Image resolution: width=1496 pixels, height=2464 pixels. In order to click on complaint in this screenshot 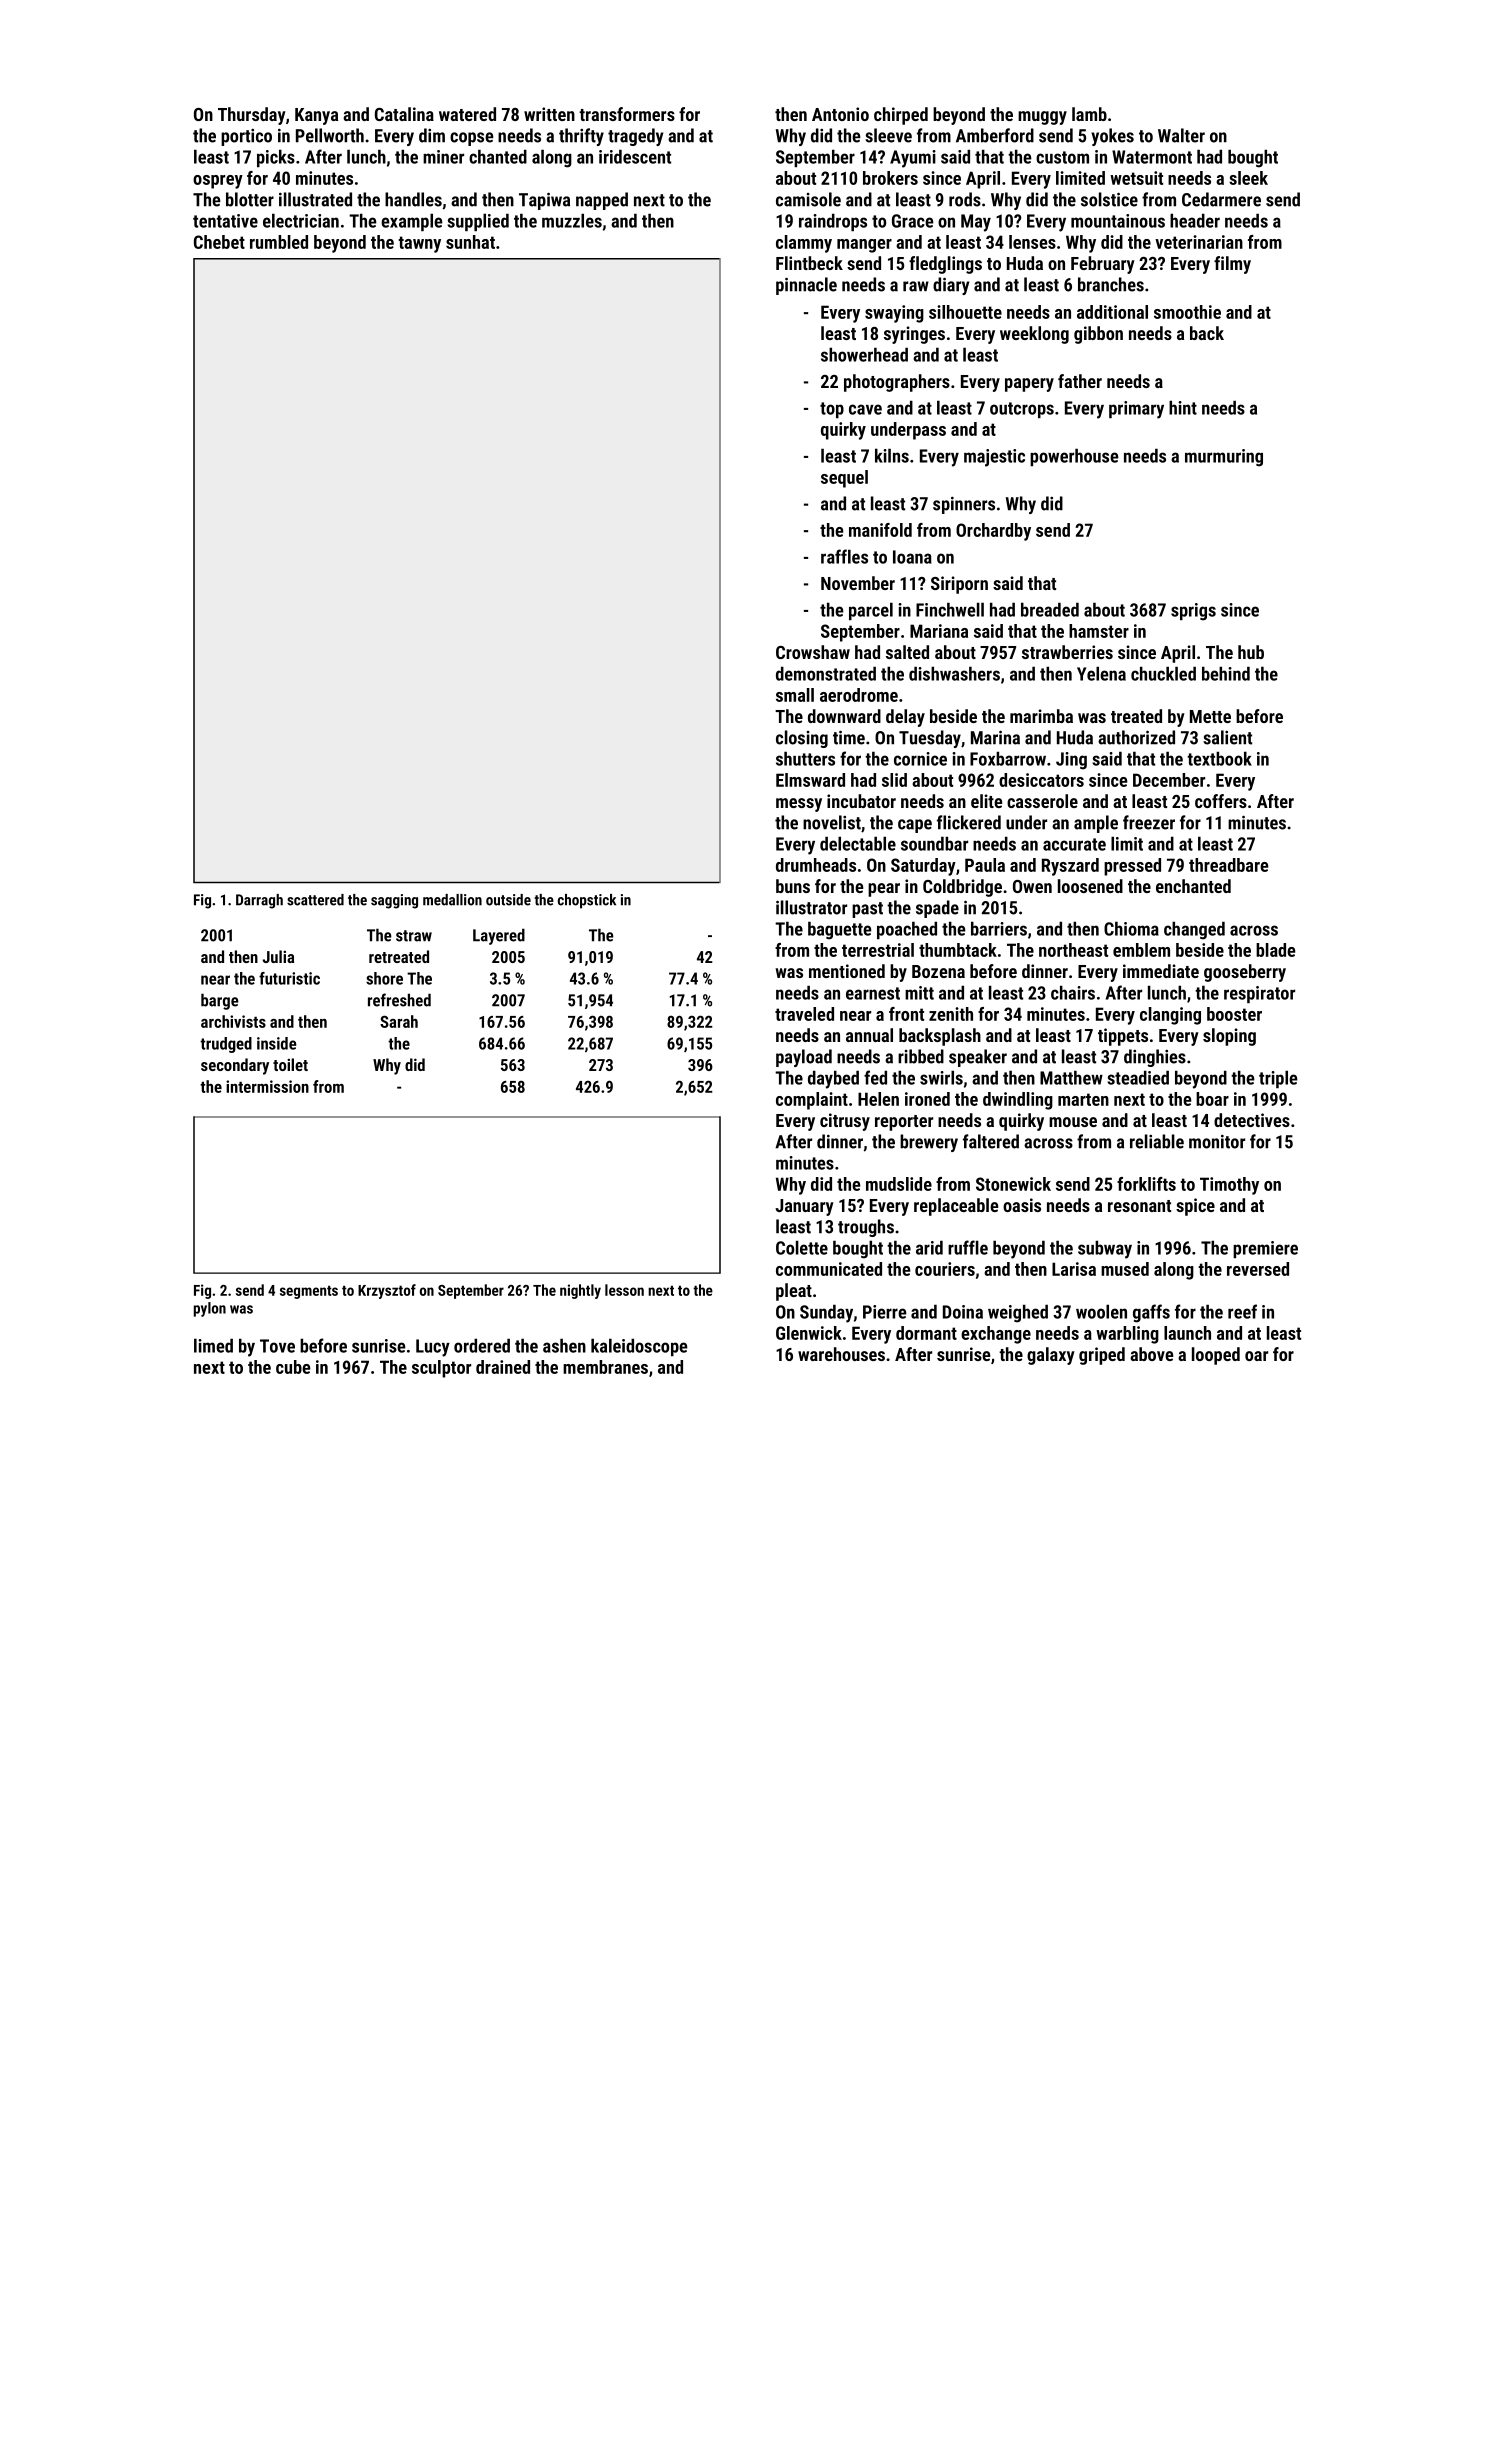, I will do `click(812, 1101)`.
